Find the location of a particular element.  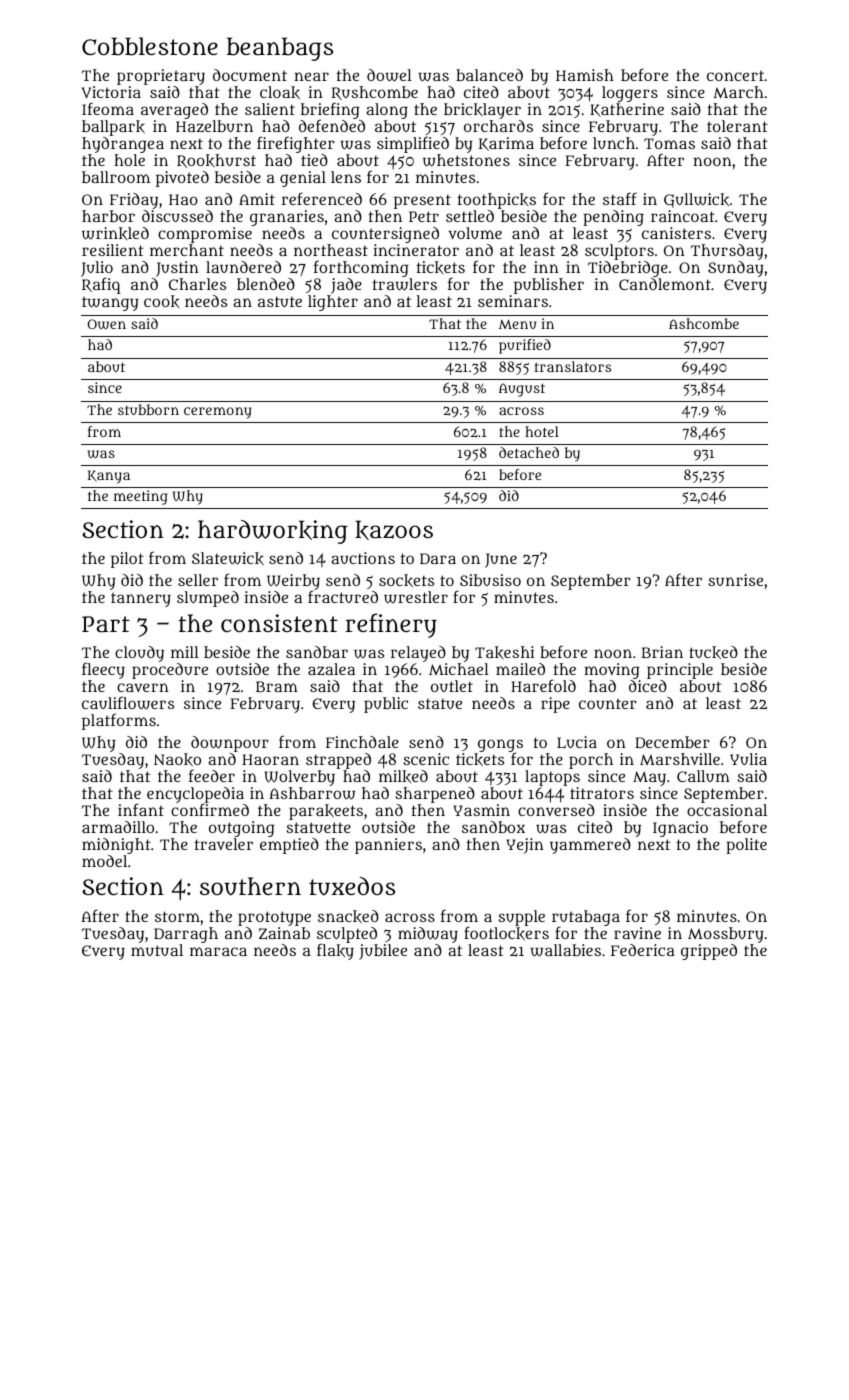

traveler is located at coordinates (223, 844).
